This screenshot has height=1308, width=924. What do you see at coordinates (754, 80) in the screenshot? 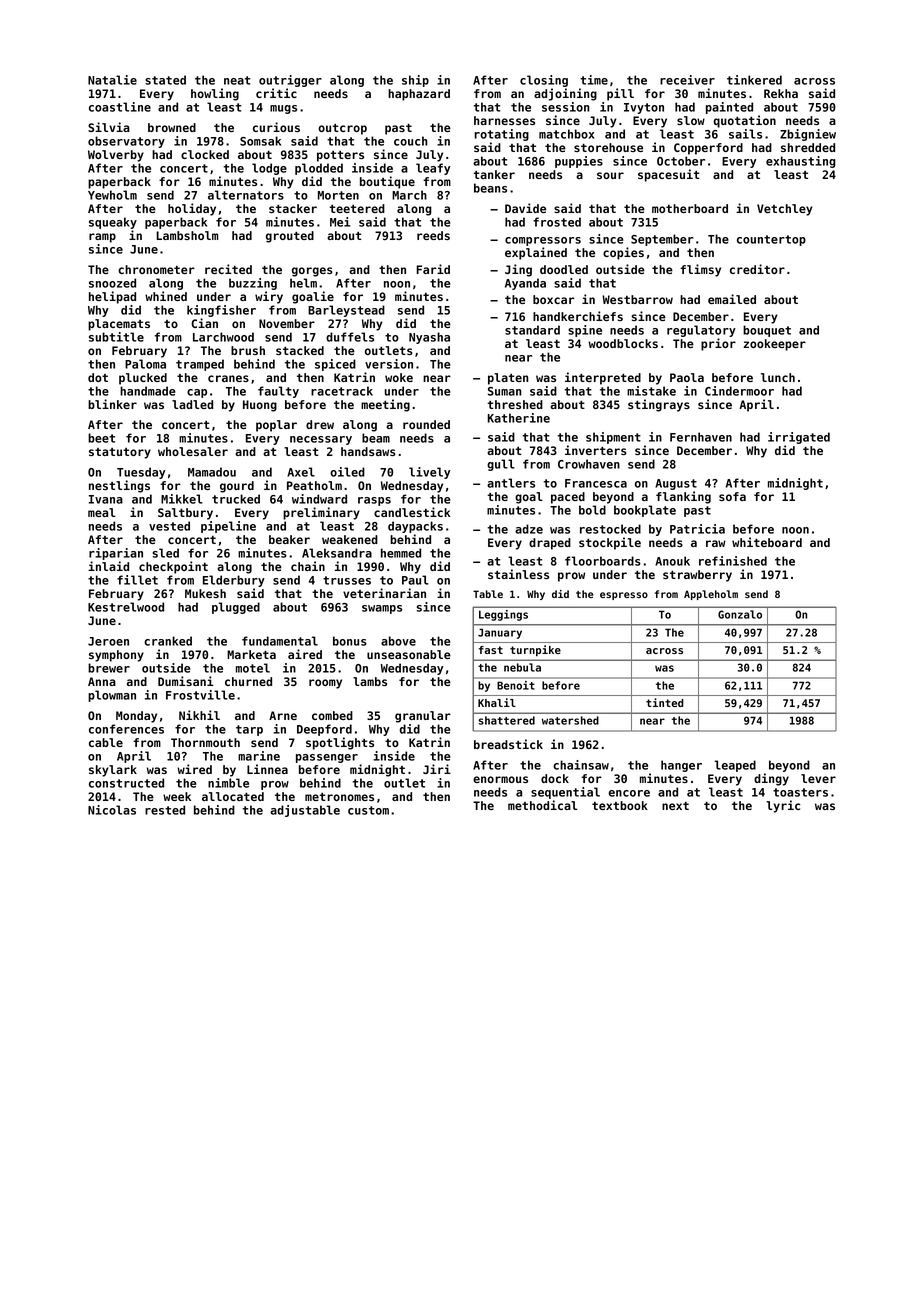
I see `tinkered` at bounding box center [754, 80].
